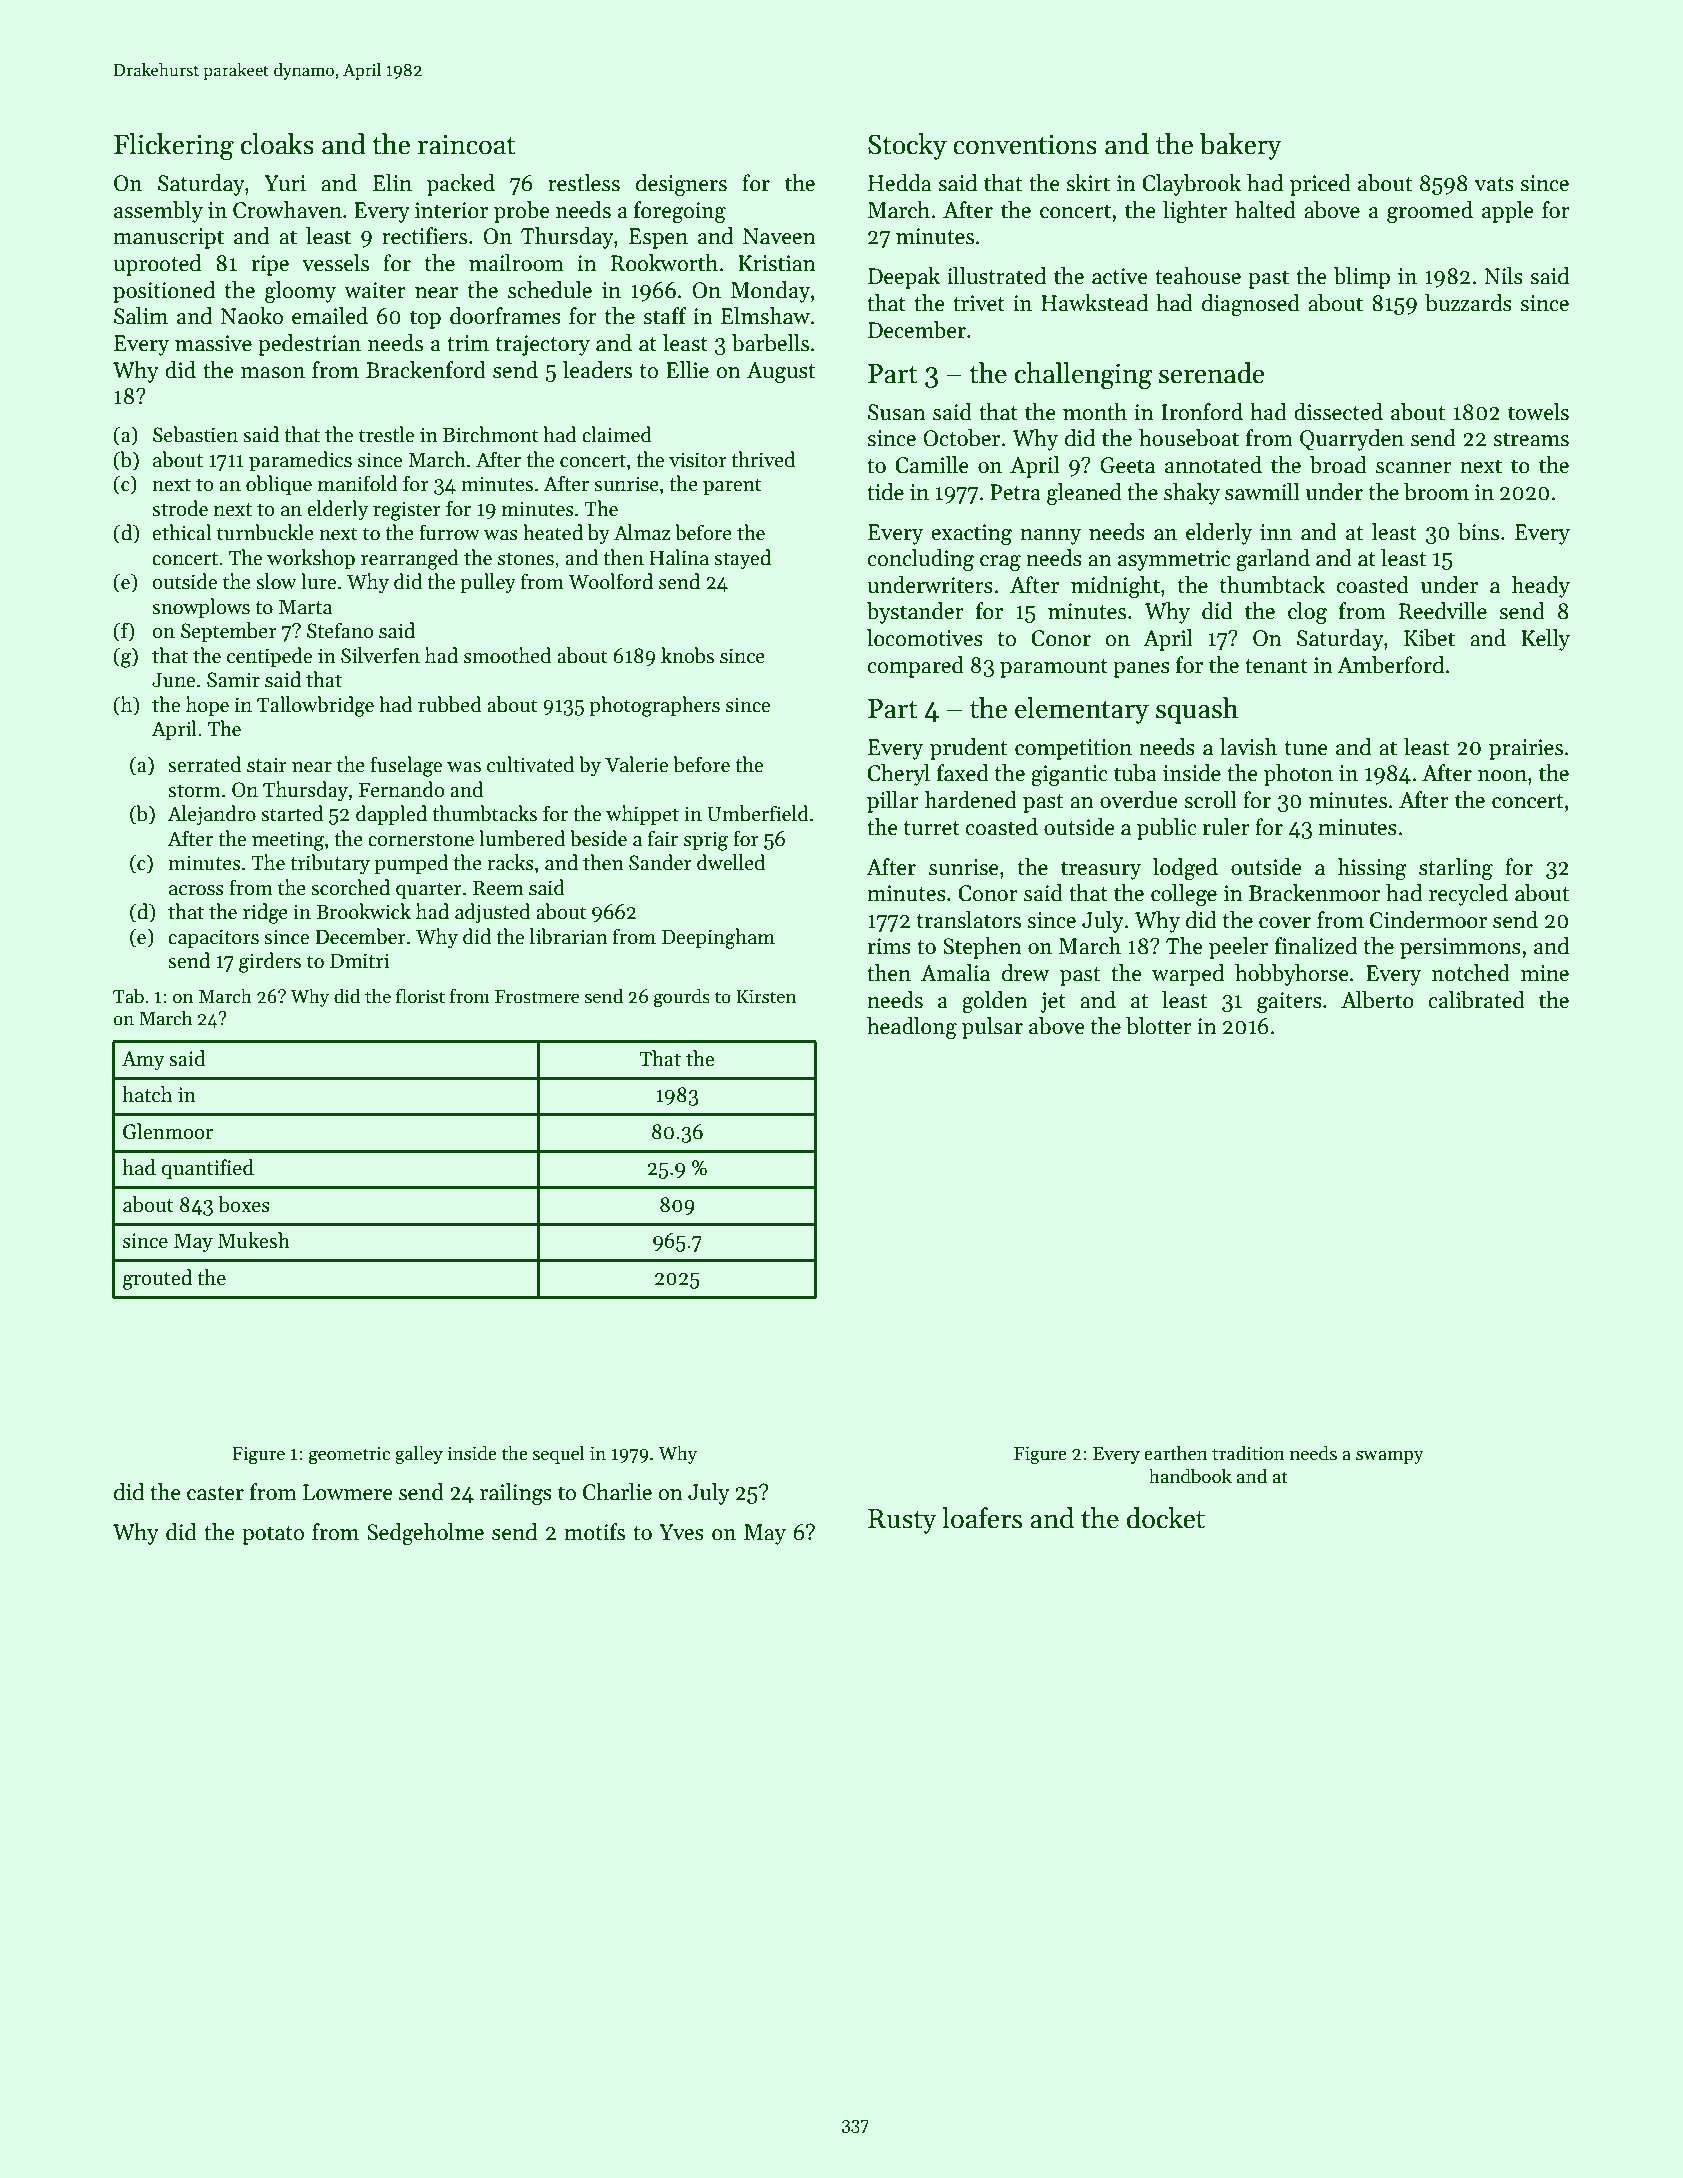 Image resolution: width=1683 pixels, height=2178 pixels. I want to click on capacitors, so click(213, 938).
